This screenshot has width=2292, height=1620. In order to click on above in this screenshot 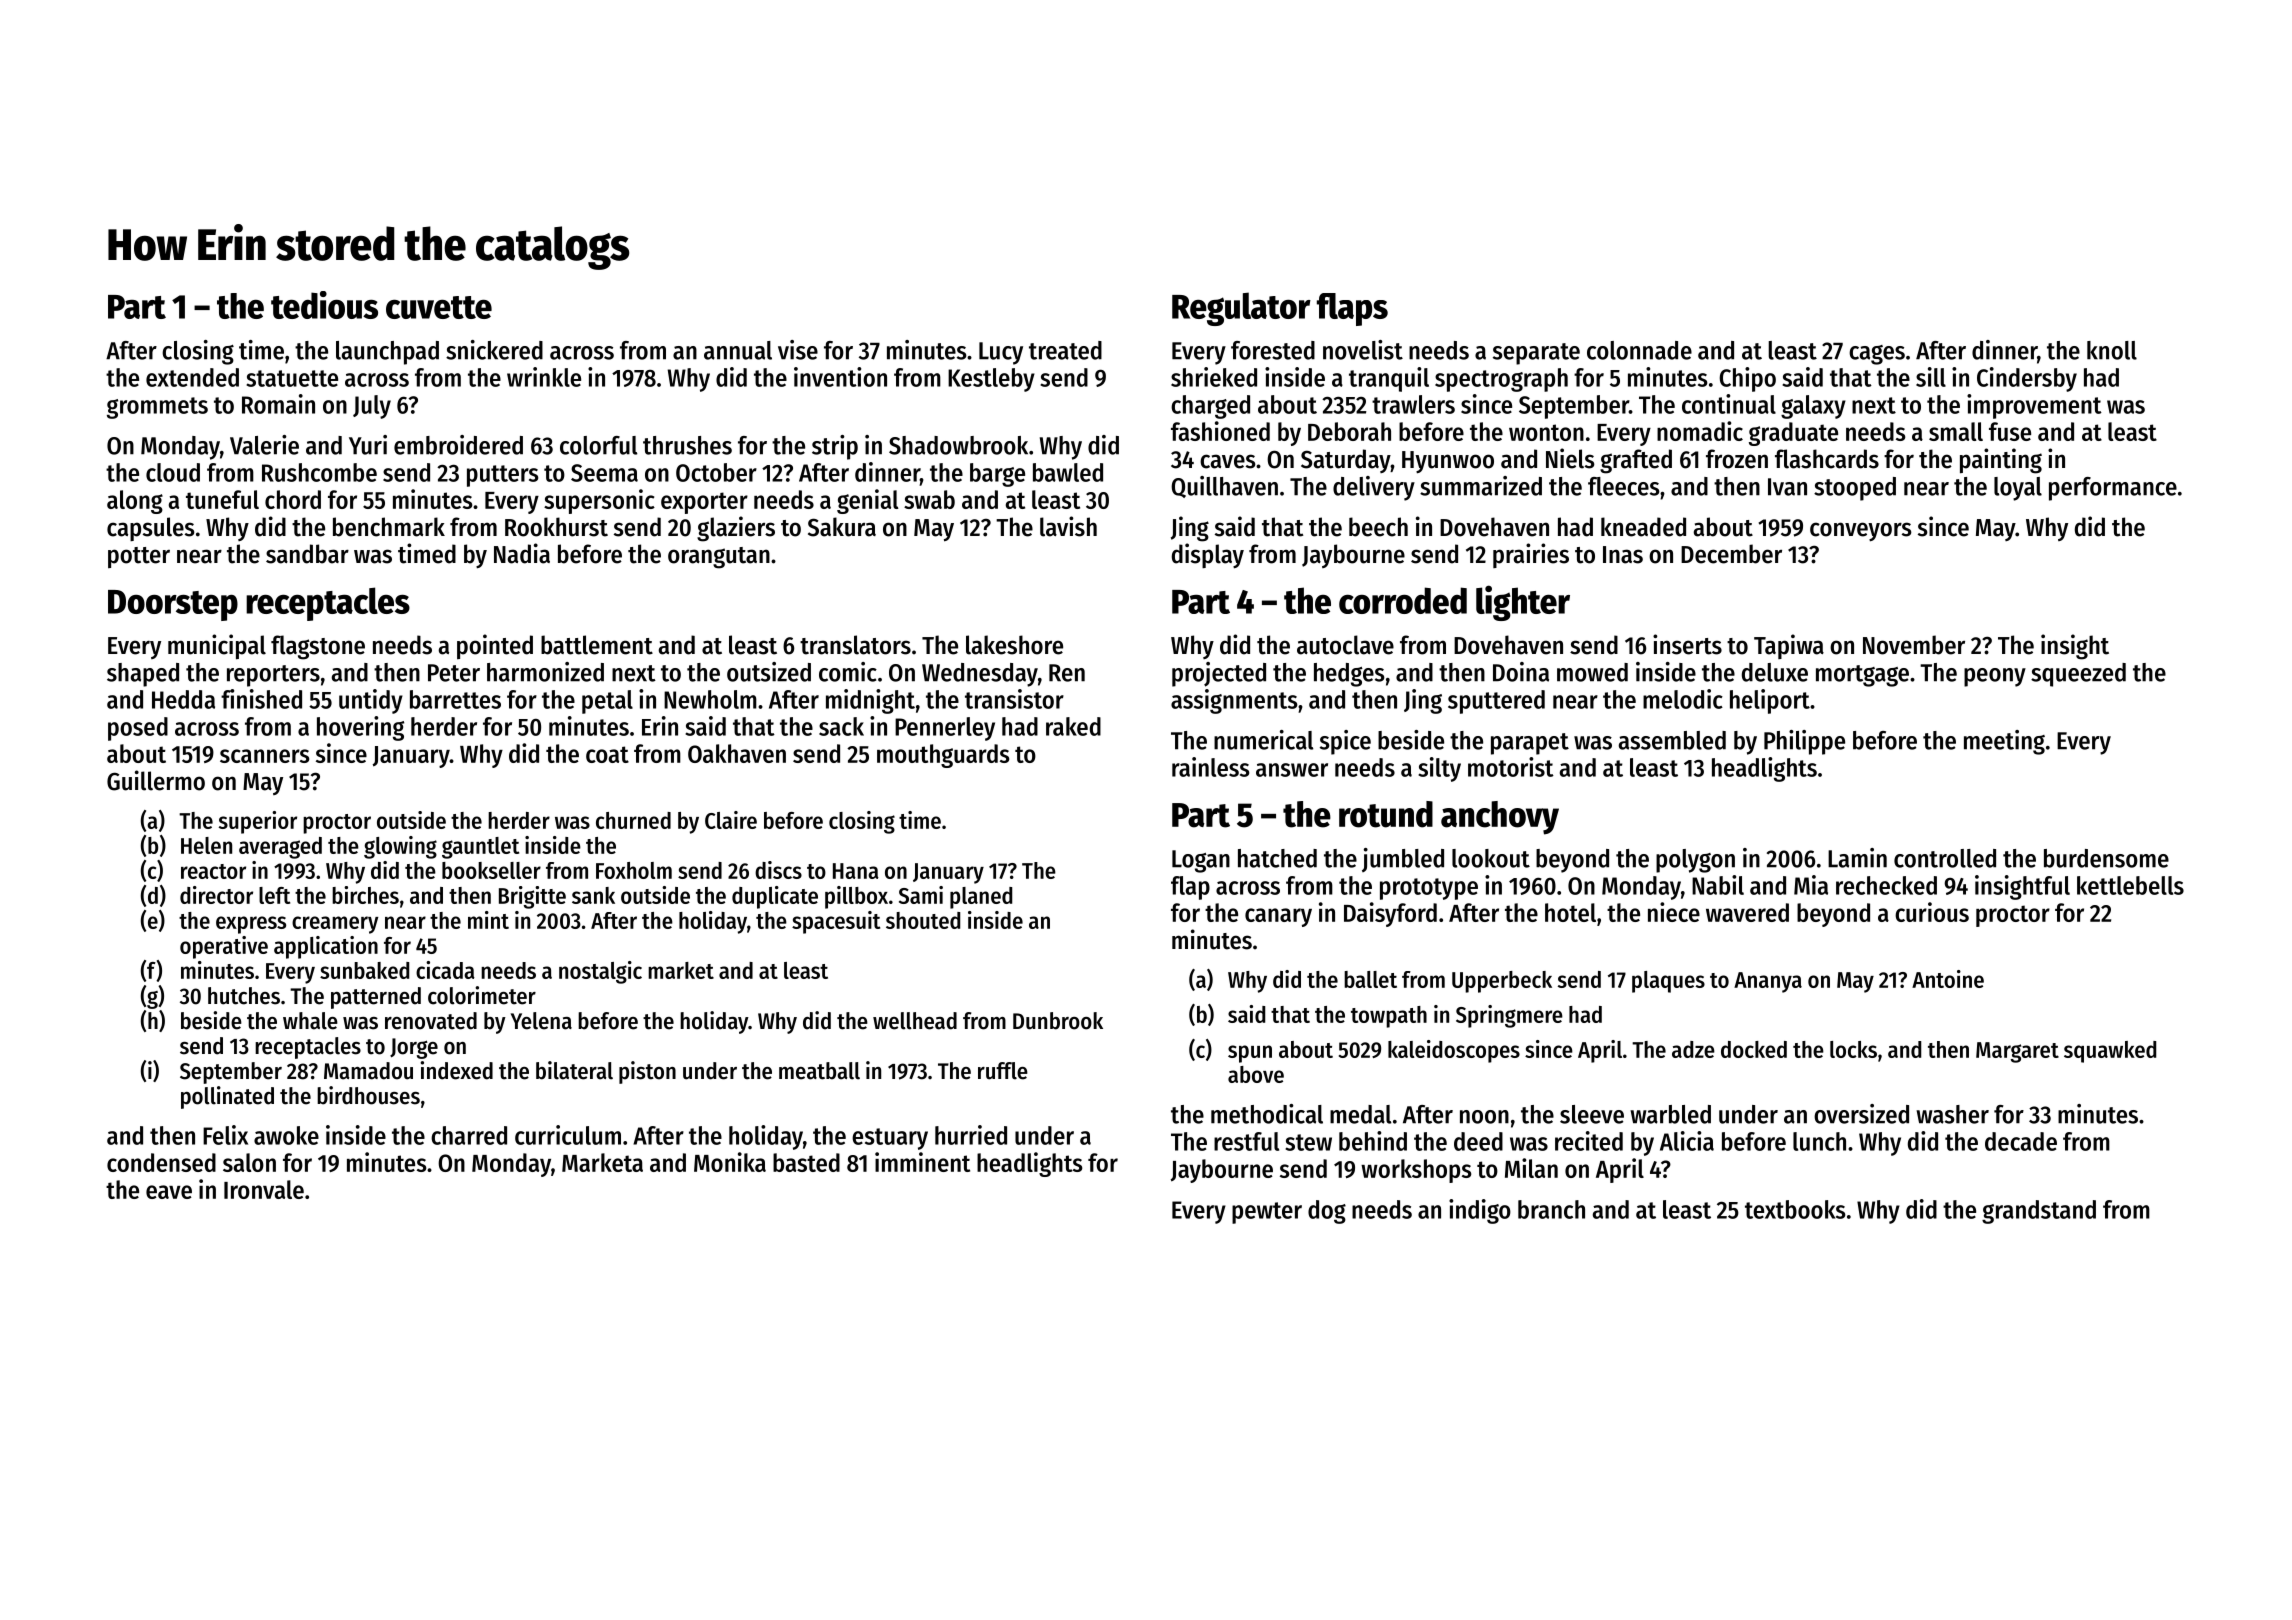, I will do `click(1256, 1074)`.
